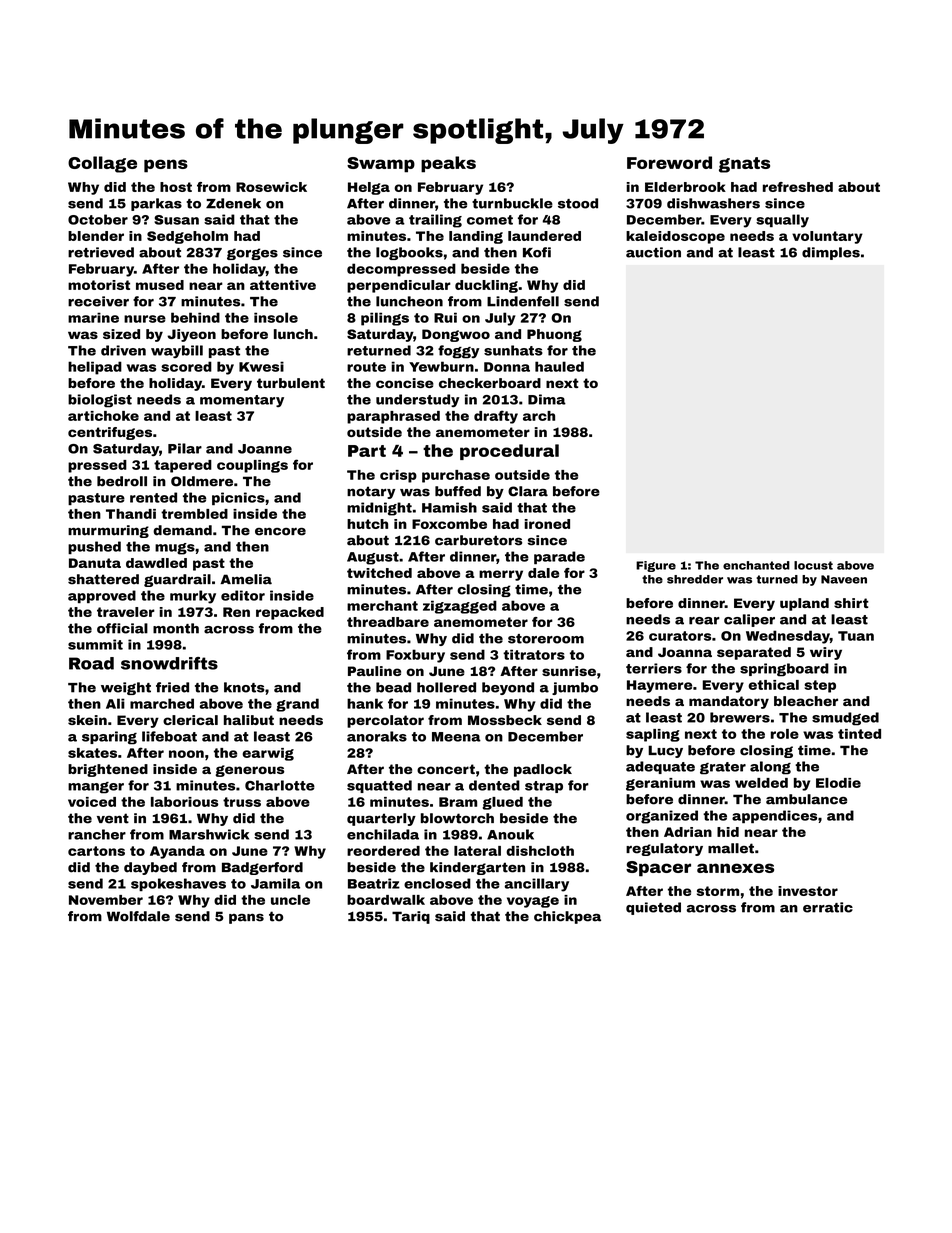 Image resolution: width=952 pixels, height=1233 pixels. I want to click on concise, so click(405, 383).
